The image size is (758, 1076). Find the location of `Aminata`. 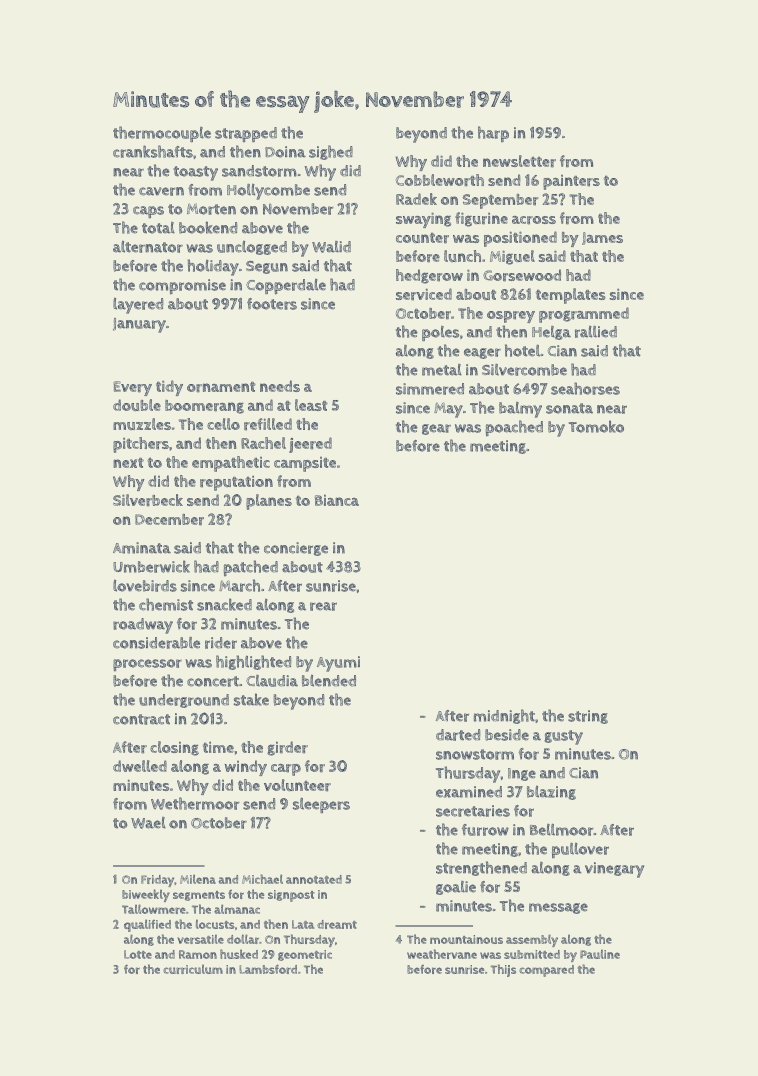

Aminata is located at coordinates (142, 548).
